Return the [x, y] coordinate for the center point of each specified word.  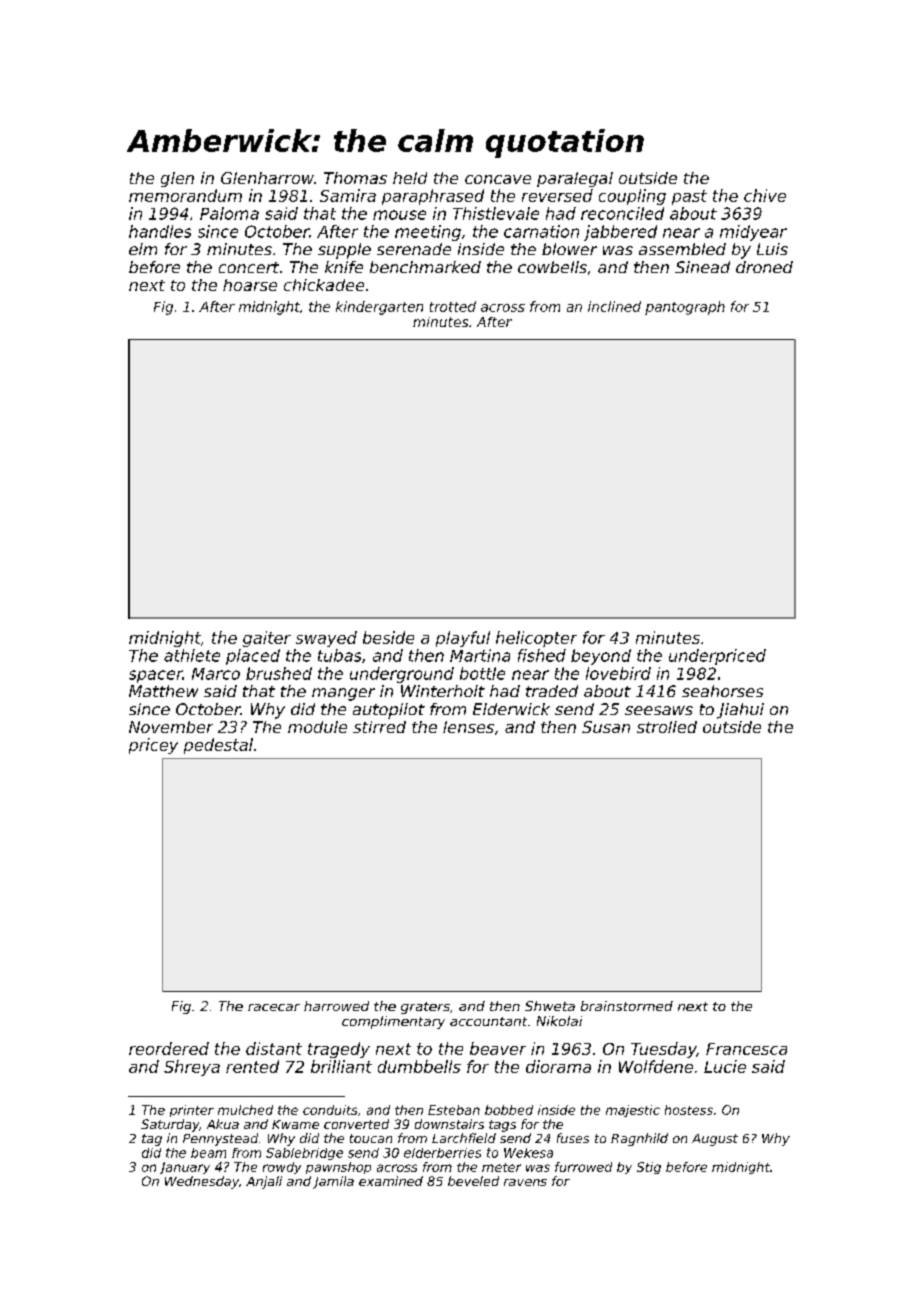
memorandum [185, 195]
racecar [274, 1007]
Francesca [746, 1049]
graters [425, 1008]
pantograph [685, 308]
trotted [453, 306]
